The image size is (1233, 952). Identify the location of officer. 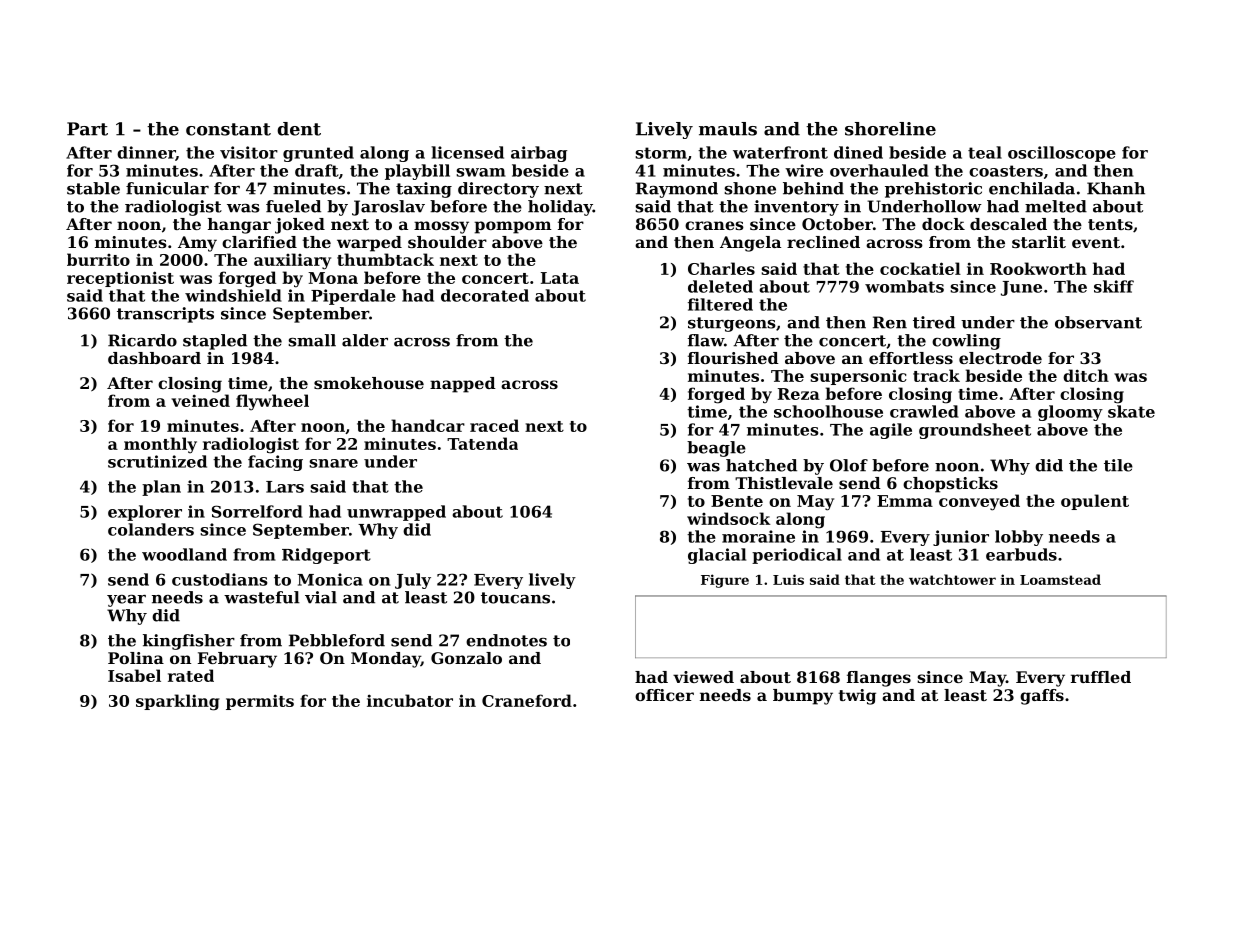
(664, 695).
